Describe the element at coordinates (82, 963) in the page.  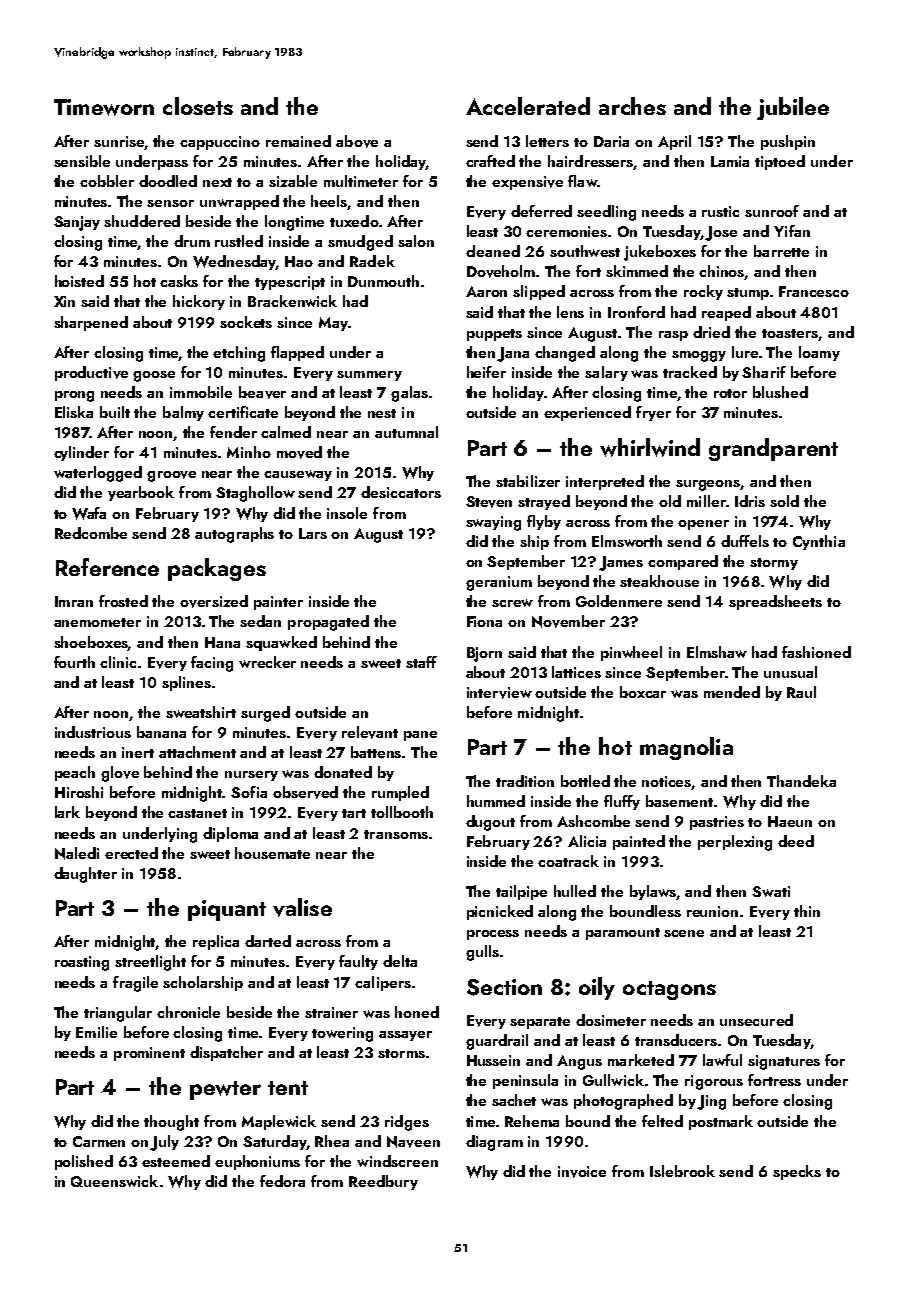
I see `roasting` at that location.
